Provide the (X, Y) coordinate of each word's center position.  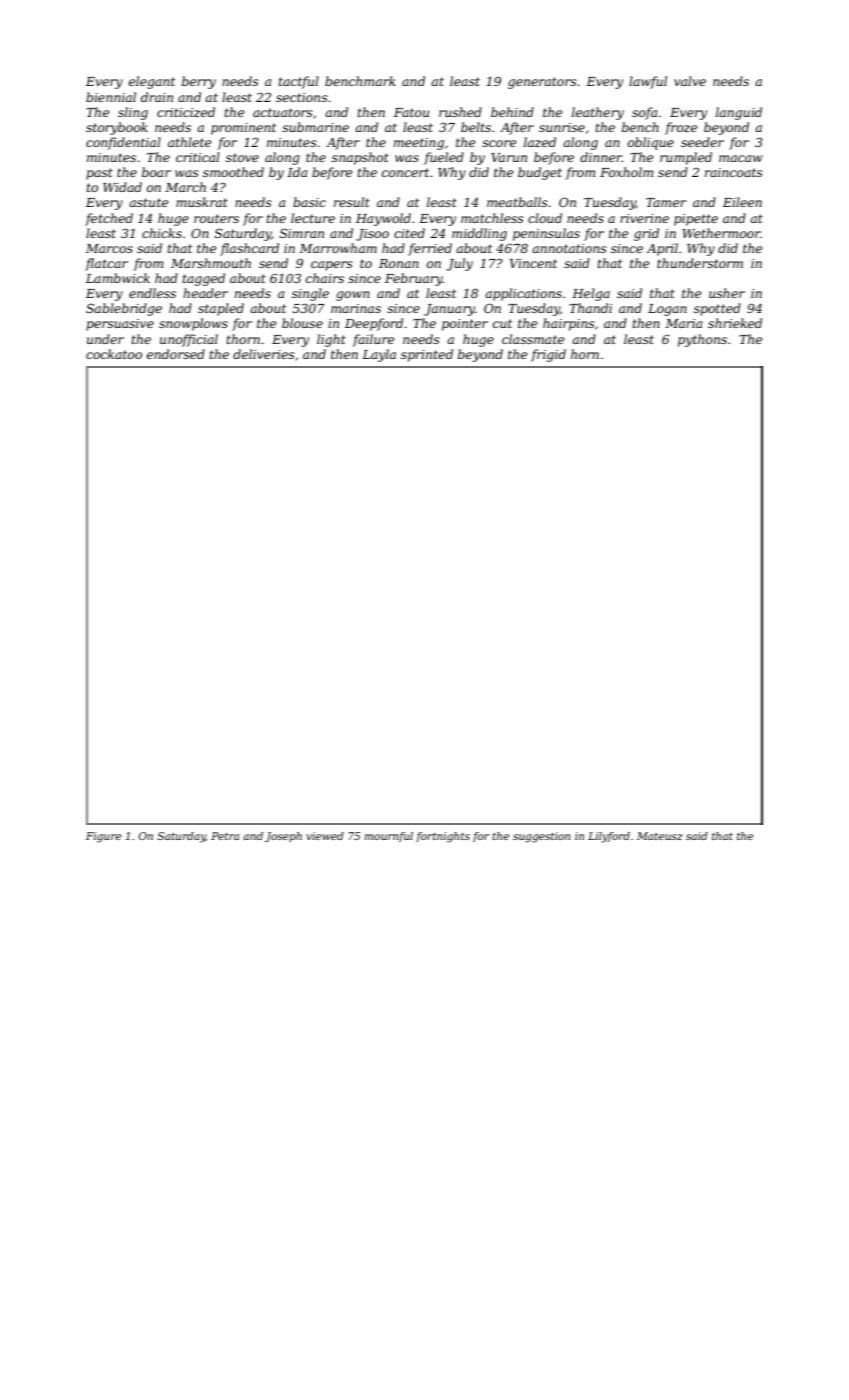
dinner (601, 157)
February (414, 279)
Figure (103, 837)
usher (727, 293)
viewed (325, 836)
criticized (186, 112)
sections (302, 97)
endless (152, 293)
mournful (388, 837)
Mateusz (660, 836)
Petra (225, 836)
